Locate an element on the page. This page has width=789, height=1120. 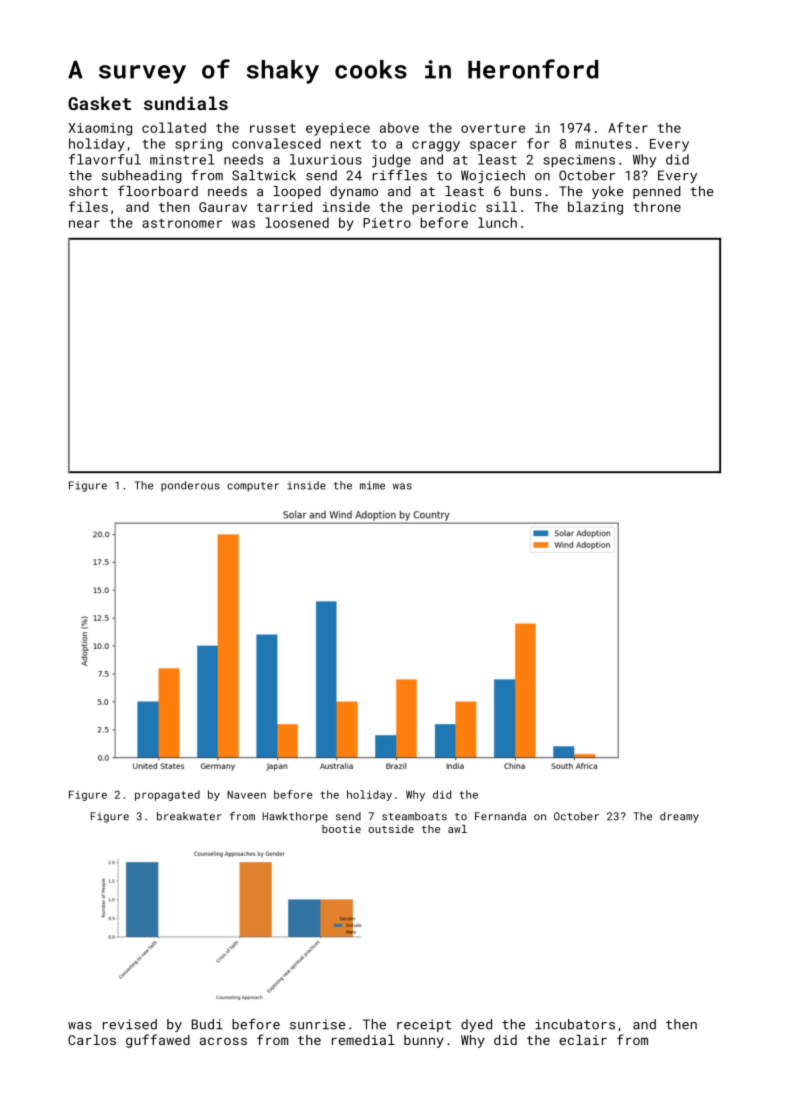
dreamy is located at coordinates (679, 817).
